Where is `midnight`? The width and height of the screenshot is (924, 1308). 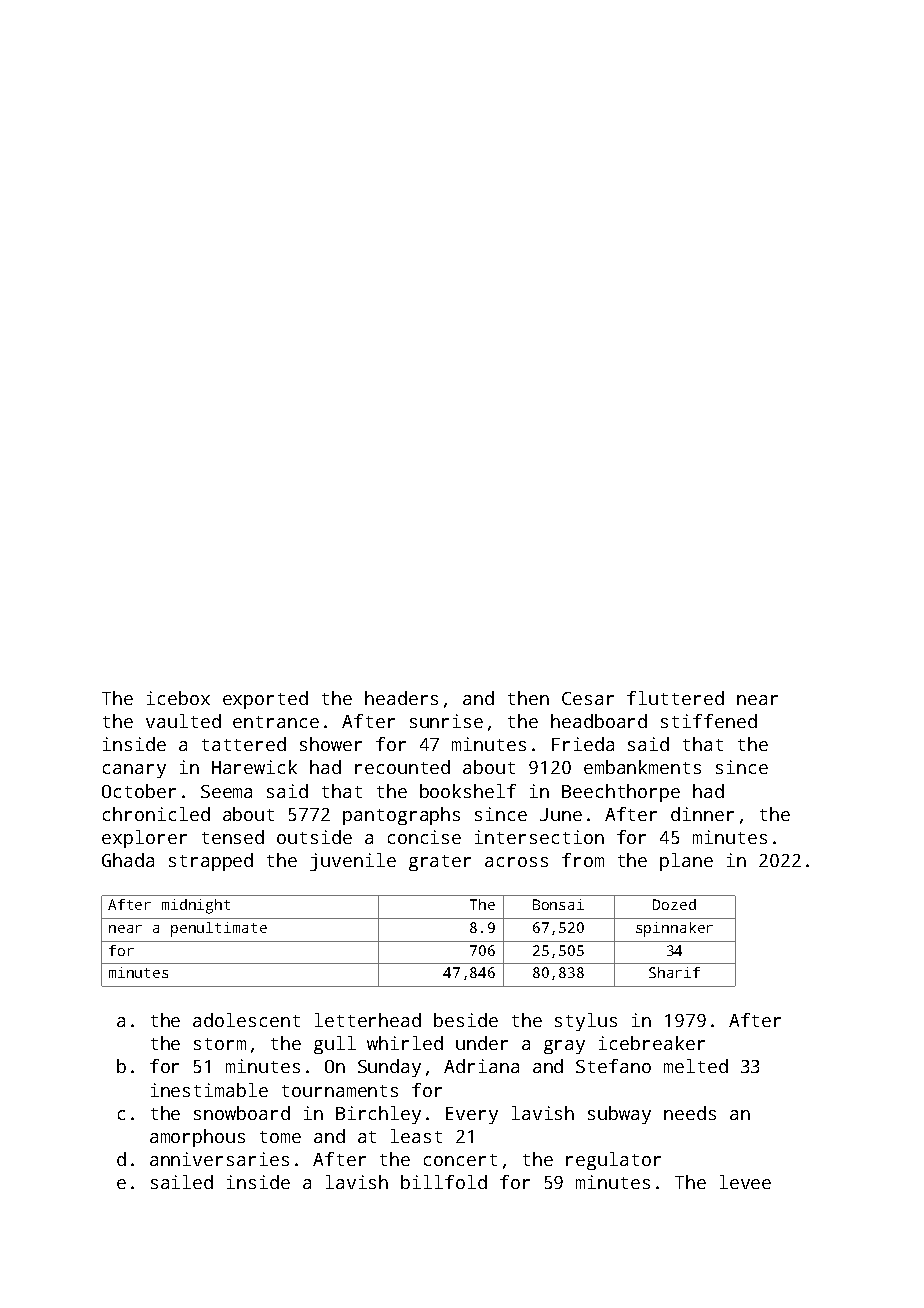
midnight is located at coordinates (196, 906).
